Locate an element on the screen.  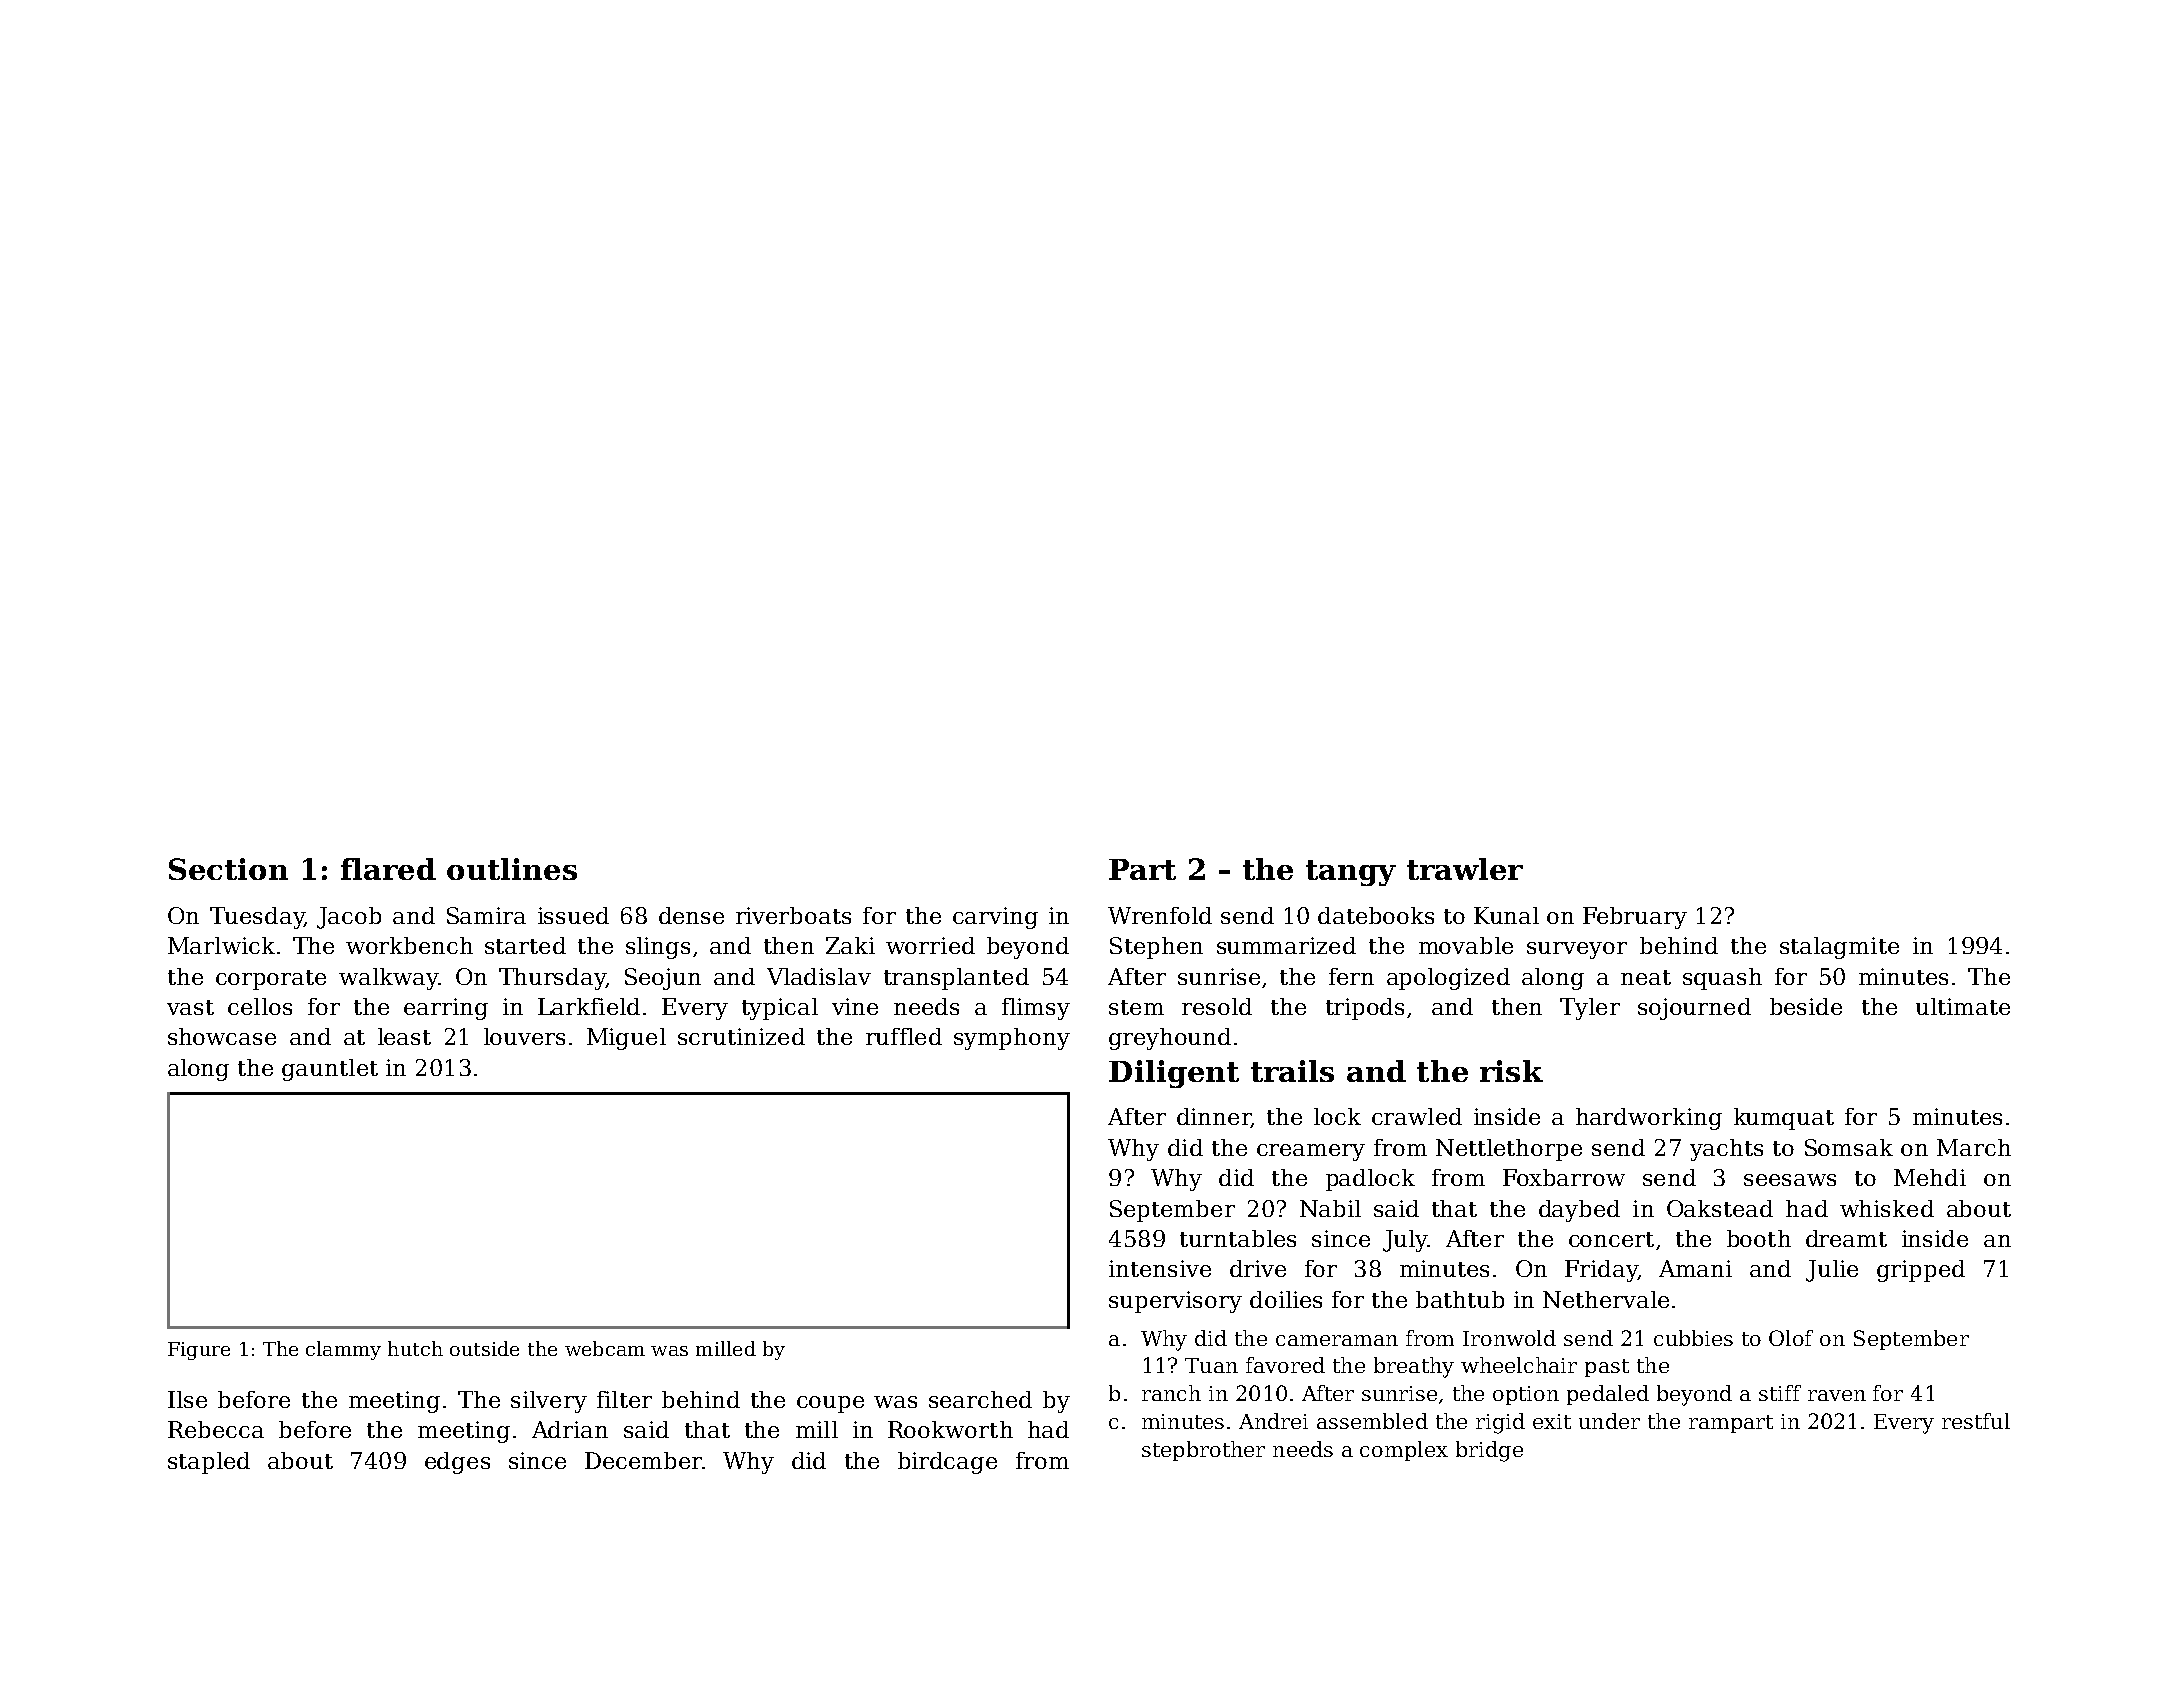
supervisory is located at coordinates (1175, 1302).
